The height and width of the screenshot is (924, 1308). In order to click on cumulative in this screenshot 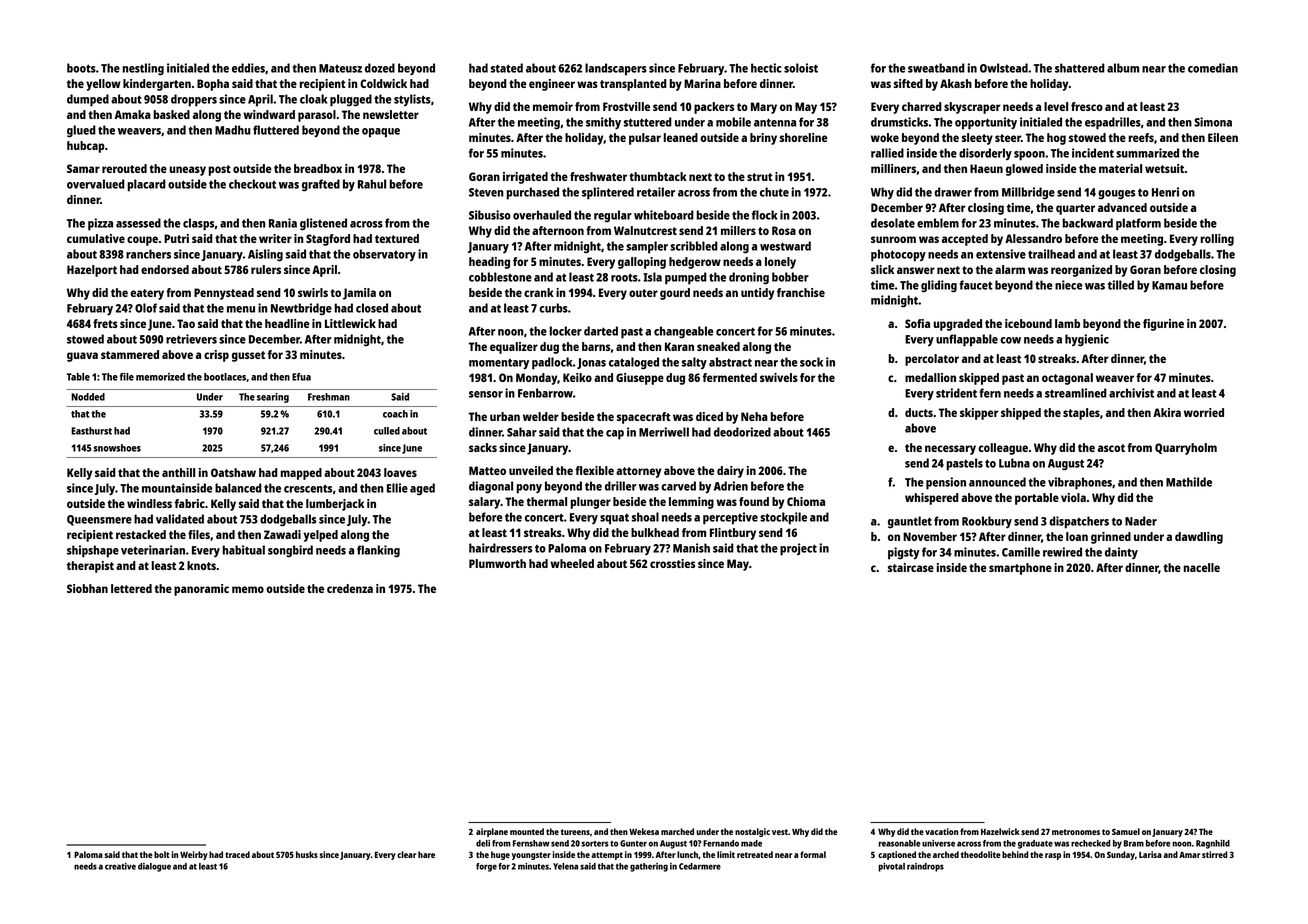, I will do `click(96, 238)`.
